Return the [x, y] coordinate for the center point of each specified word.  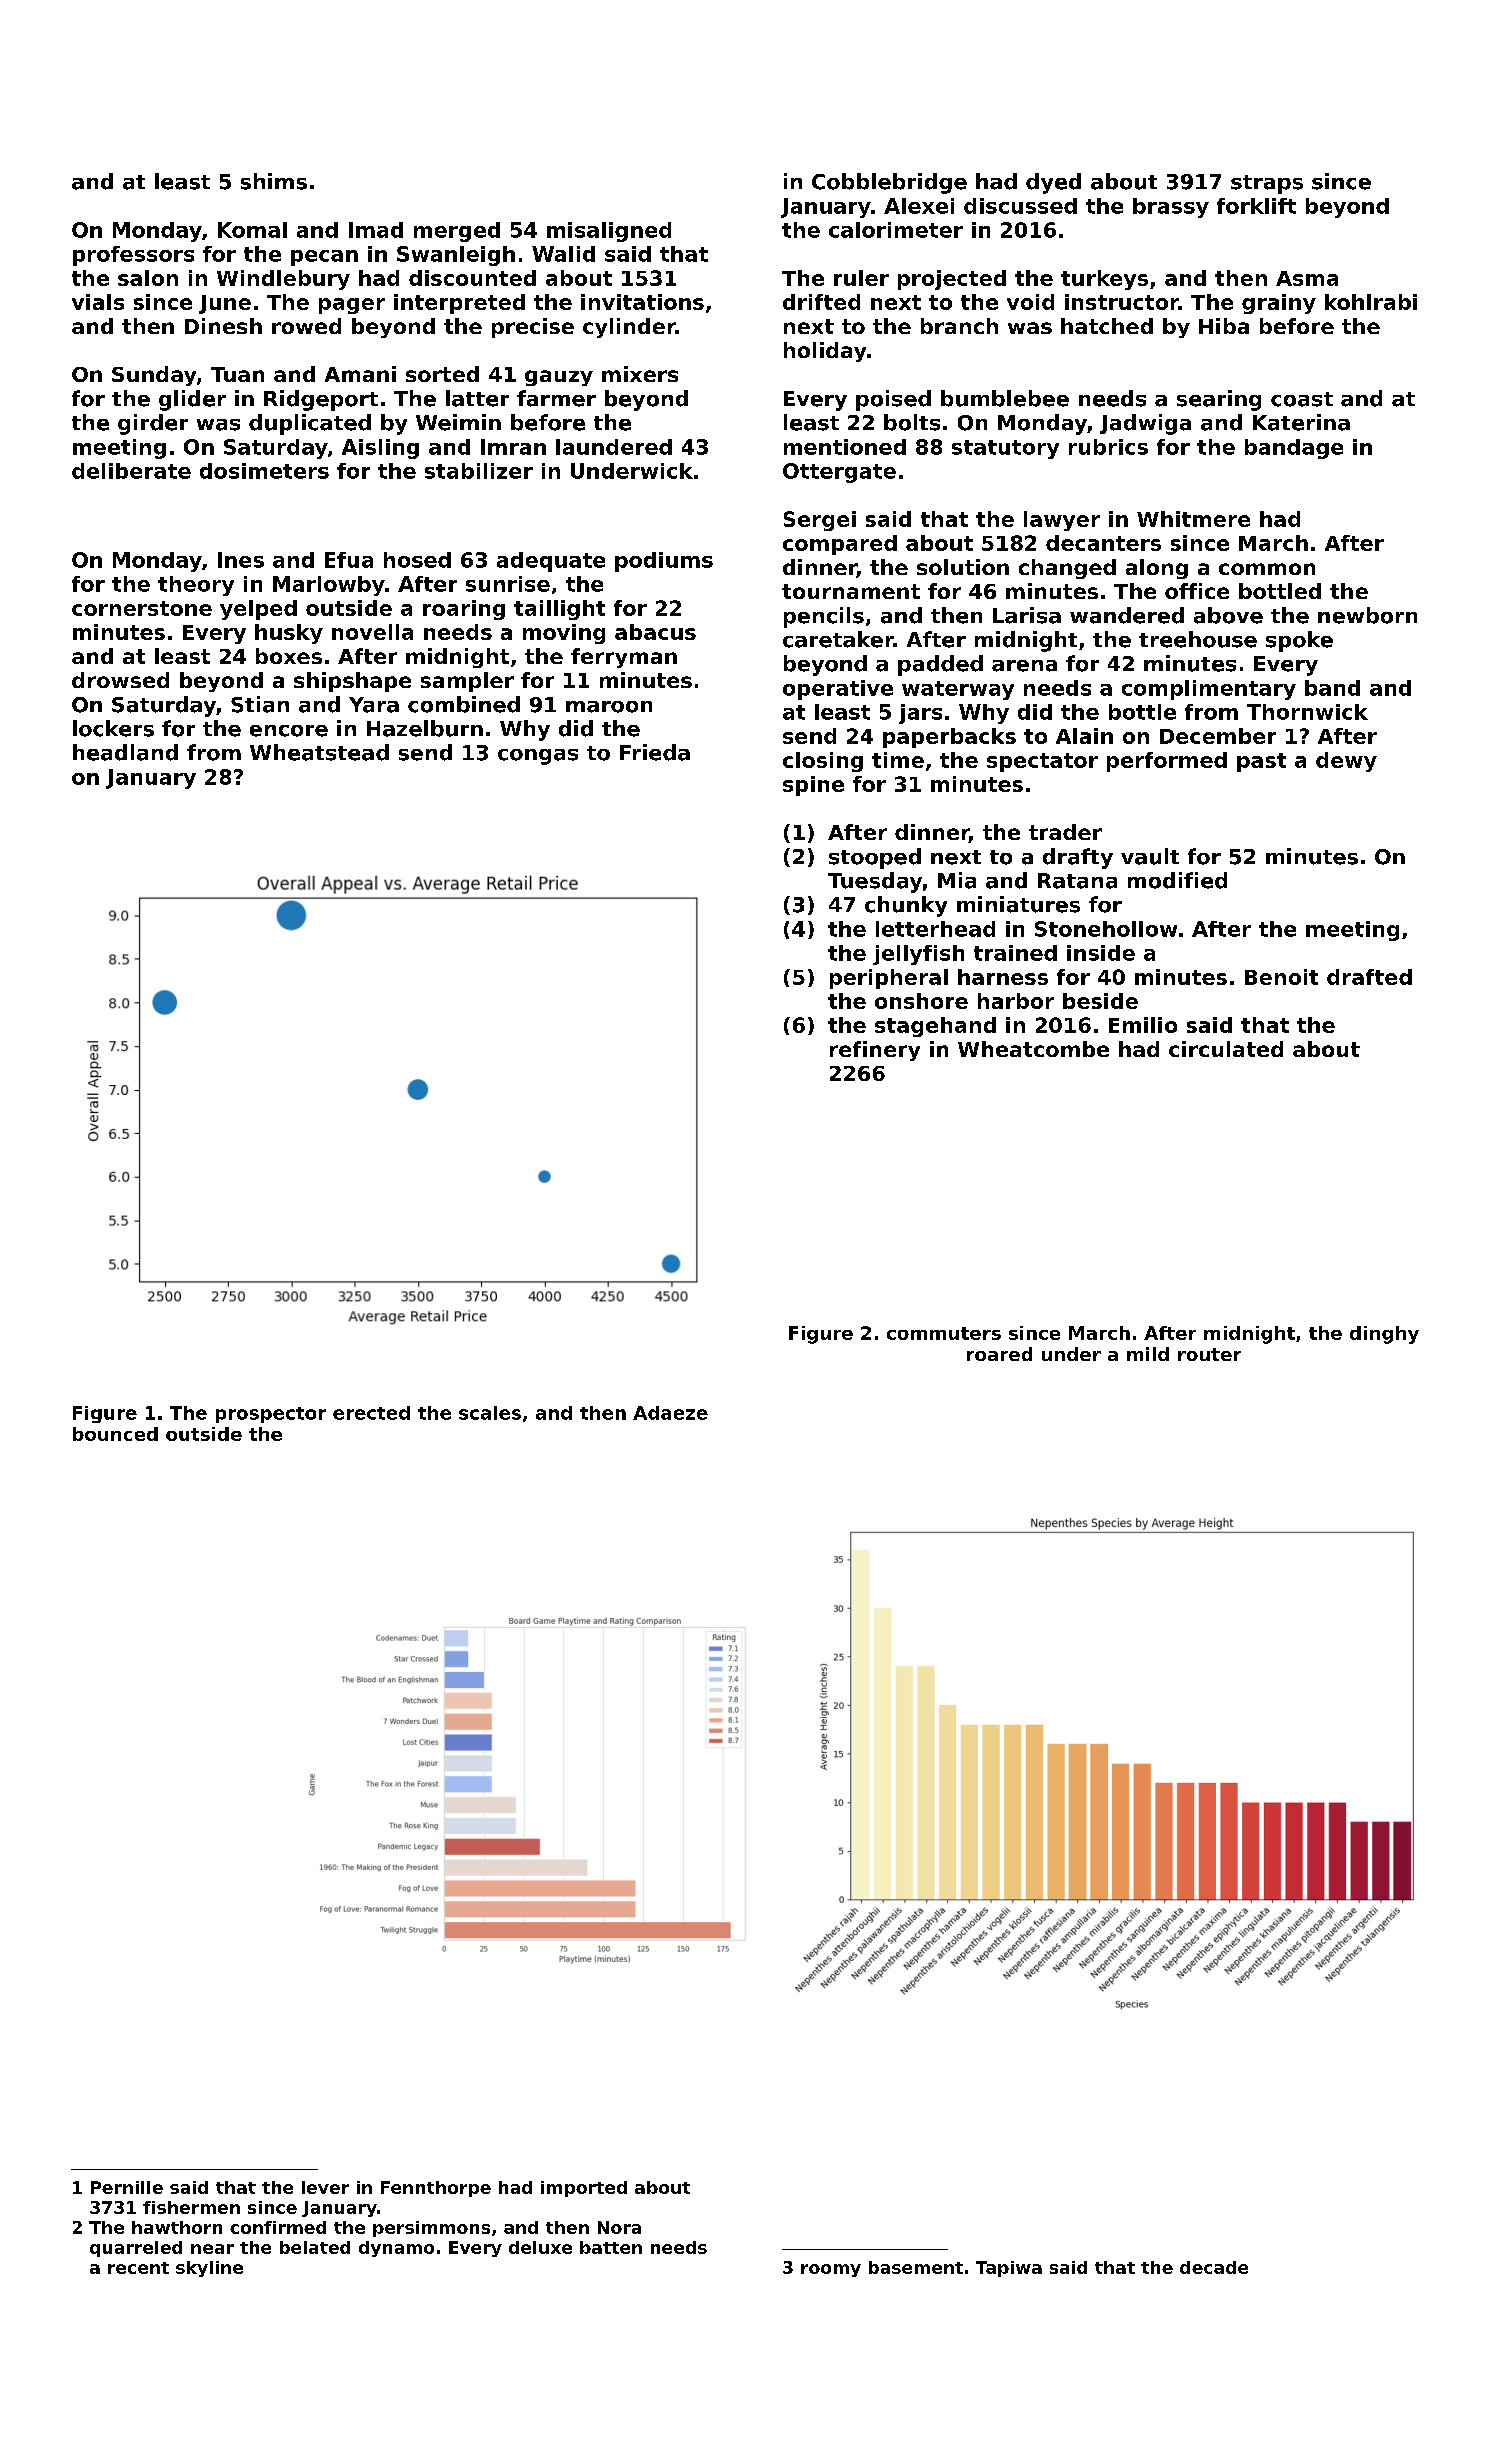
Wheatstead [319, 752]
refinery [875, 1051]
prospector [271, 1415]
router [1209, 1354]
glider [192, 400]
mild [1148, 1354]
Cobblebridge [889, 183]
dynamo [396, 2249]
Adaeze [670, 1413]
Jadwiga [1145, 424]
